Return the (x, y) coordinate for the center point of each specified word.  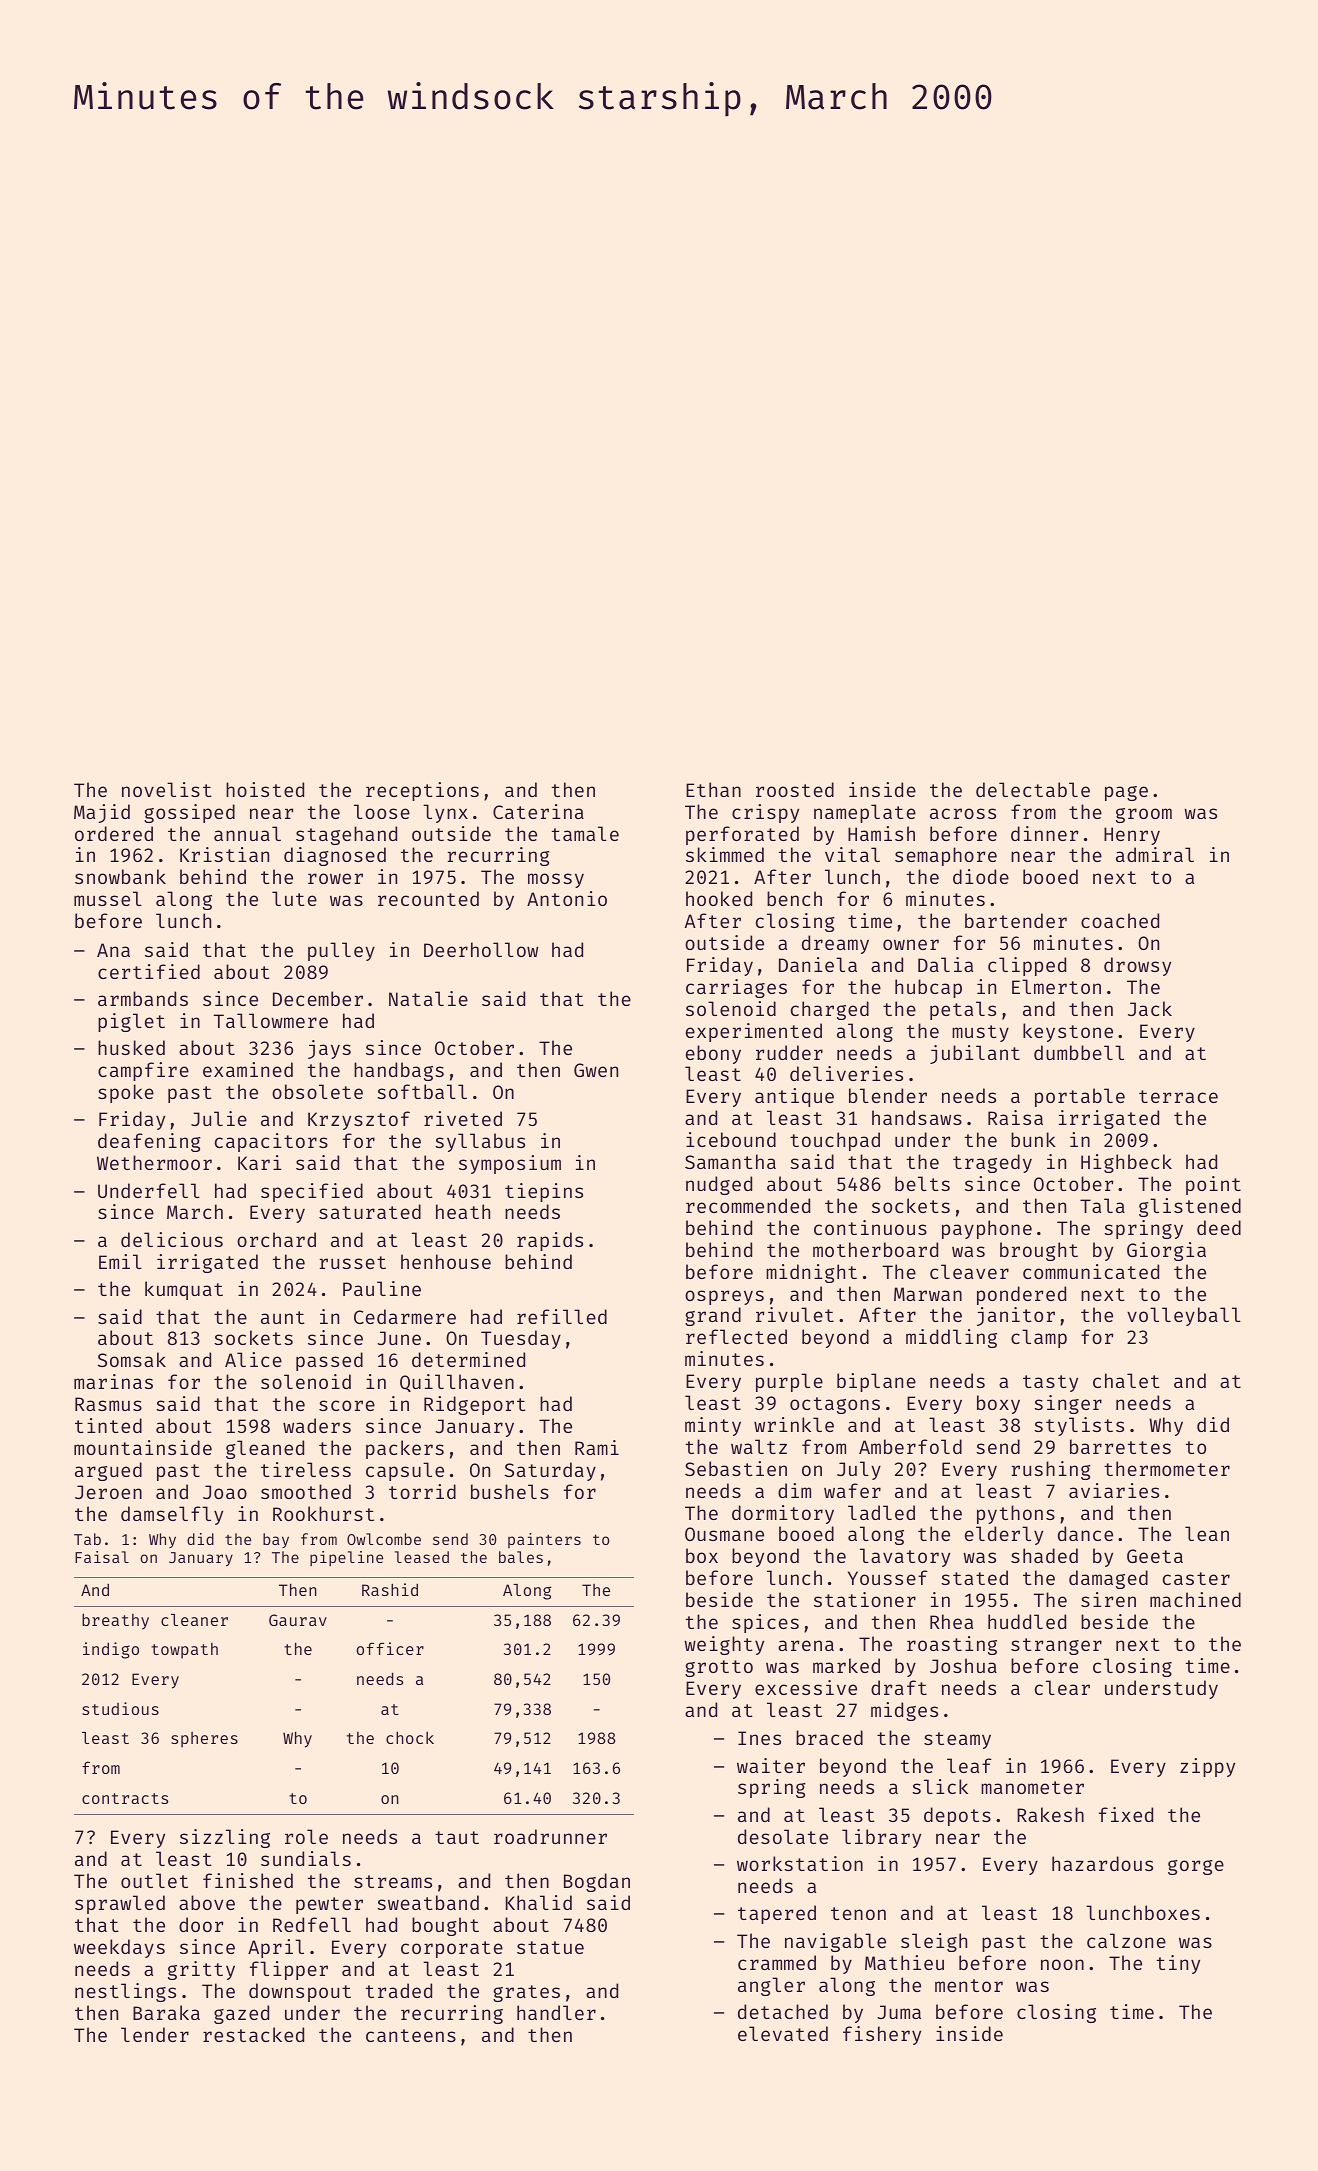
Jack (1150, 1008)
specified (312, 1192)
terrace (1178, 1096)
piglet (131, 1022)
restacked (253, 2034)
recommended (748, 1205)
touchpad (835, 1141)
